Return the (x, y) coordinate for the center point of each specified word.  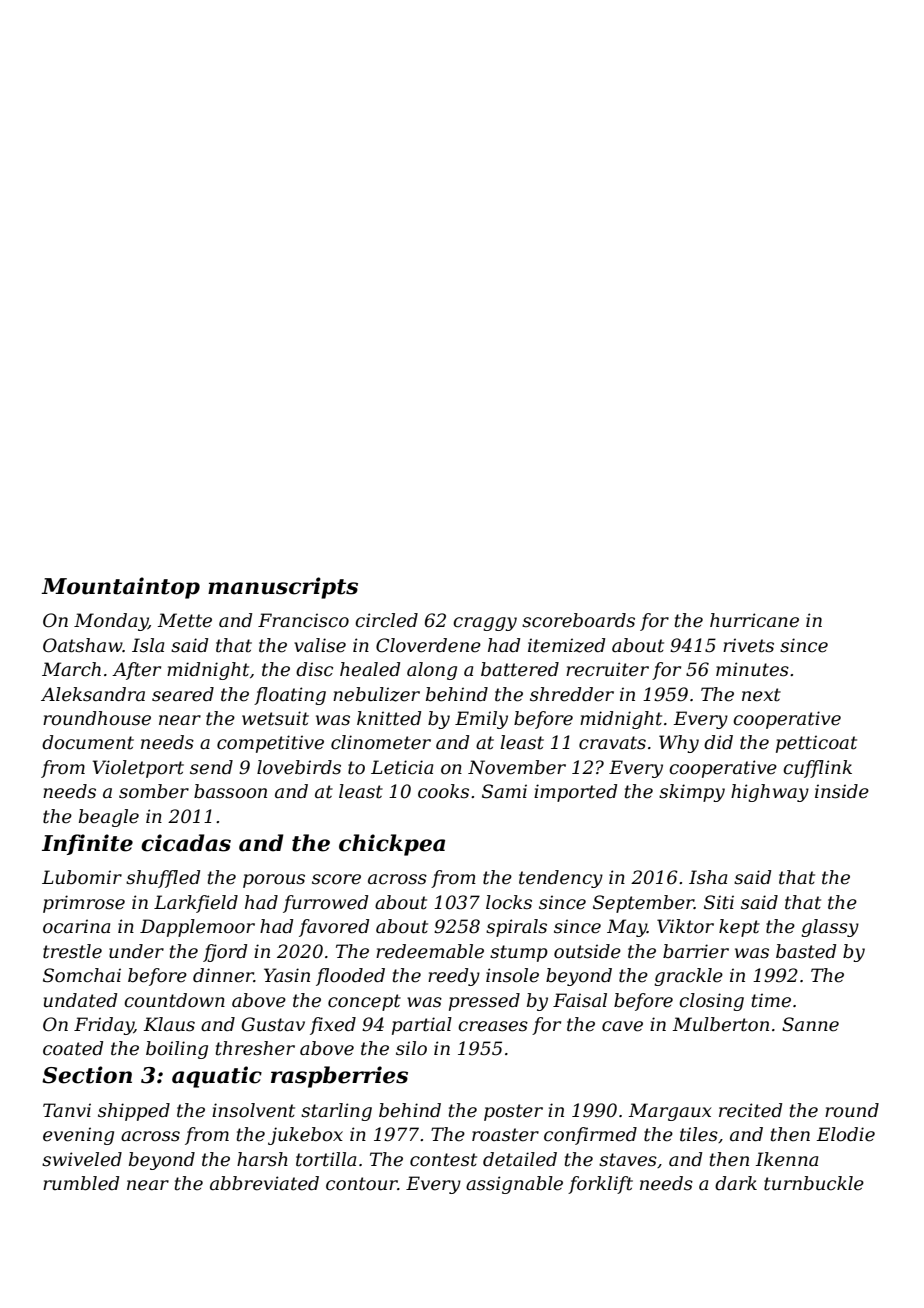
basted (806, 951)
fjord (225, 953)
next (761, 695)
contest (443, 1160)
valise (320, 645)
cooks (443, 791)
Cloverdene (428, 645)
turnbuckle (814, 1183)
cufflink (817, 769)
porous (274, 881)
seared (183, 694)
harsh (262, 1159)
